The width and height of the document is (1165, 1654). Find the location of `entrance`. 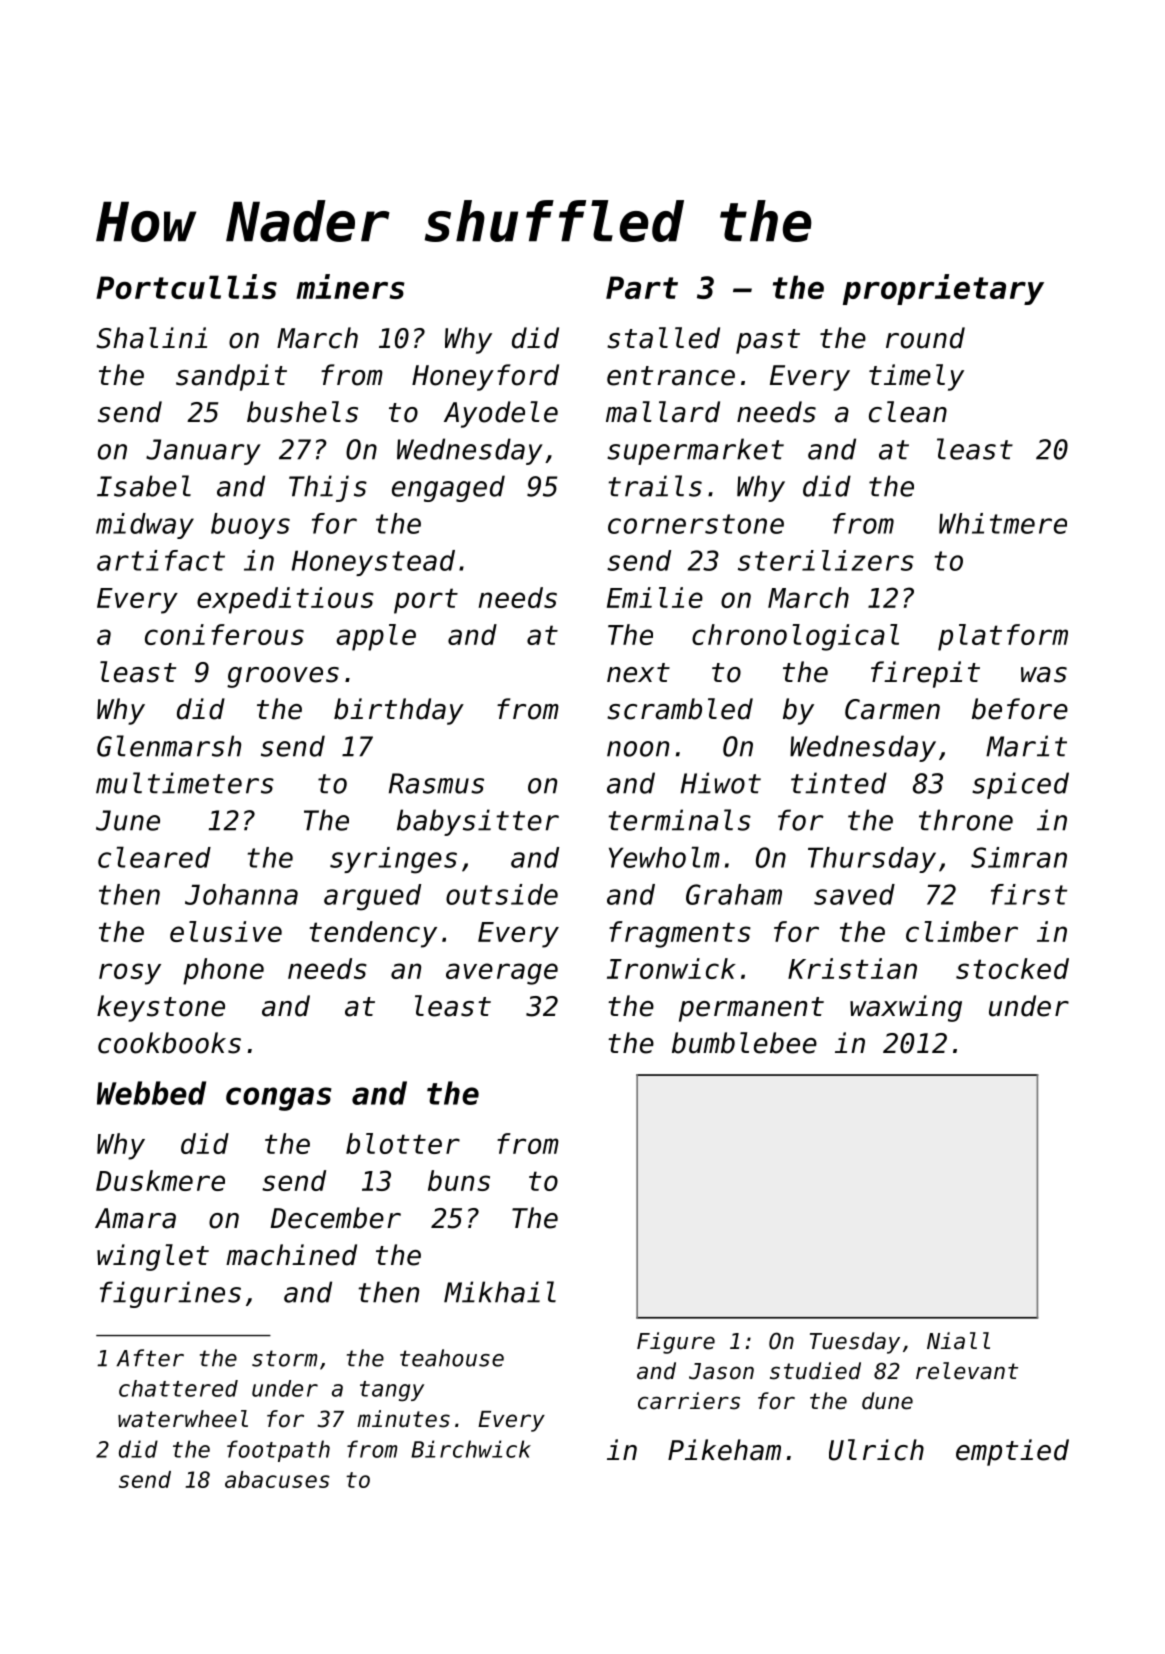

entrance is located at coordinates (671, 376).
